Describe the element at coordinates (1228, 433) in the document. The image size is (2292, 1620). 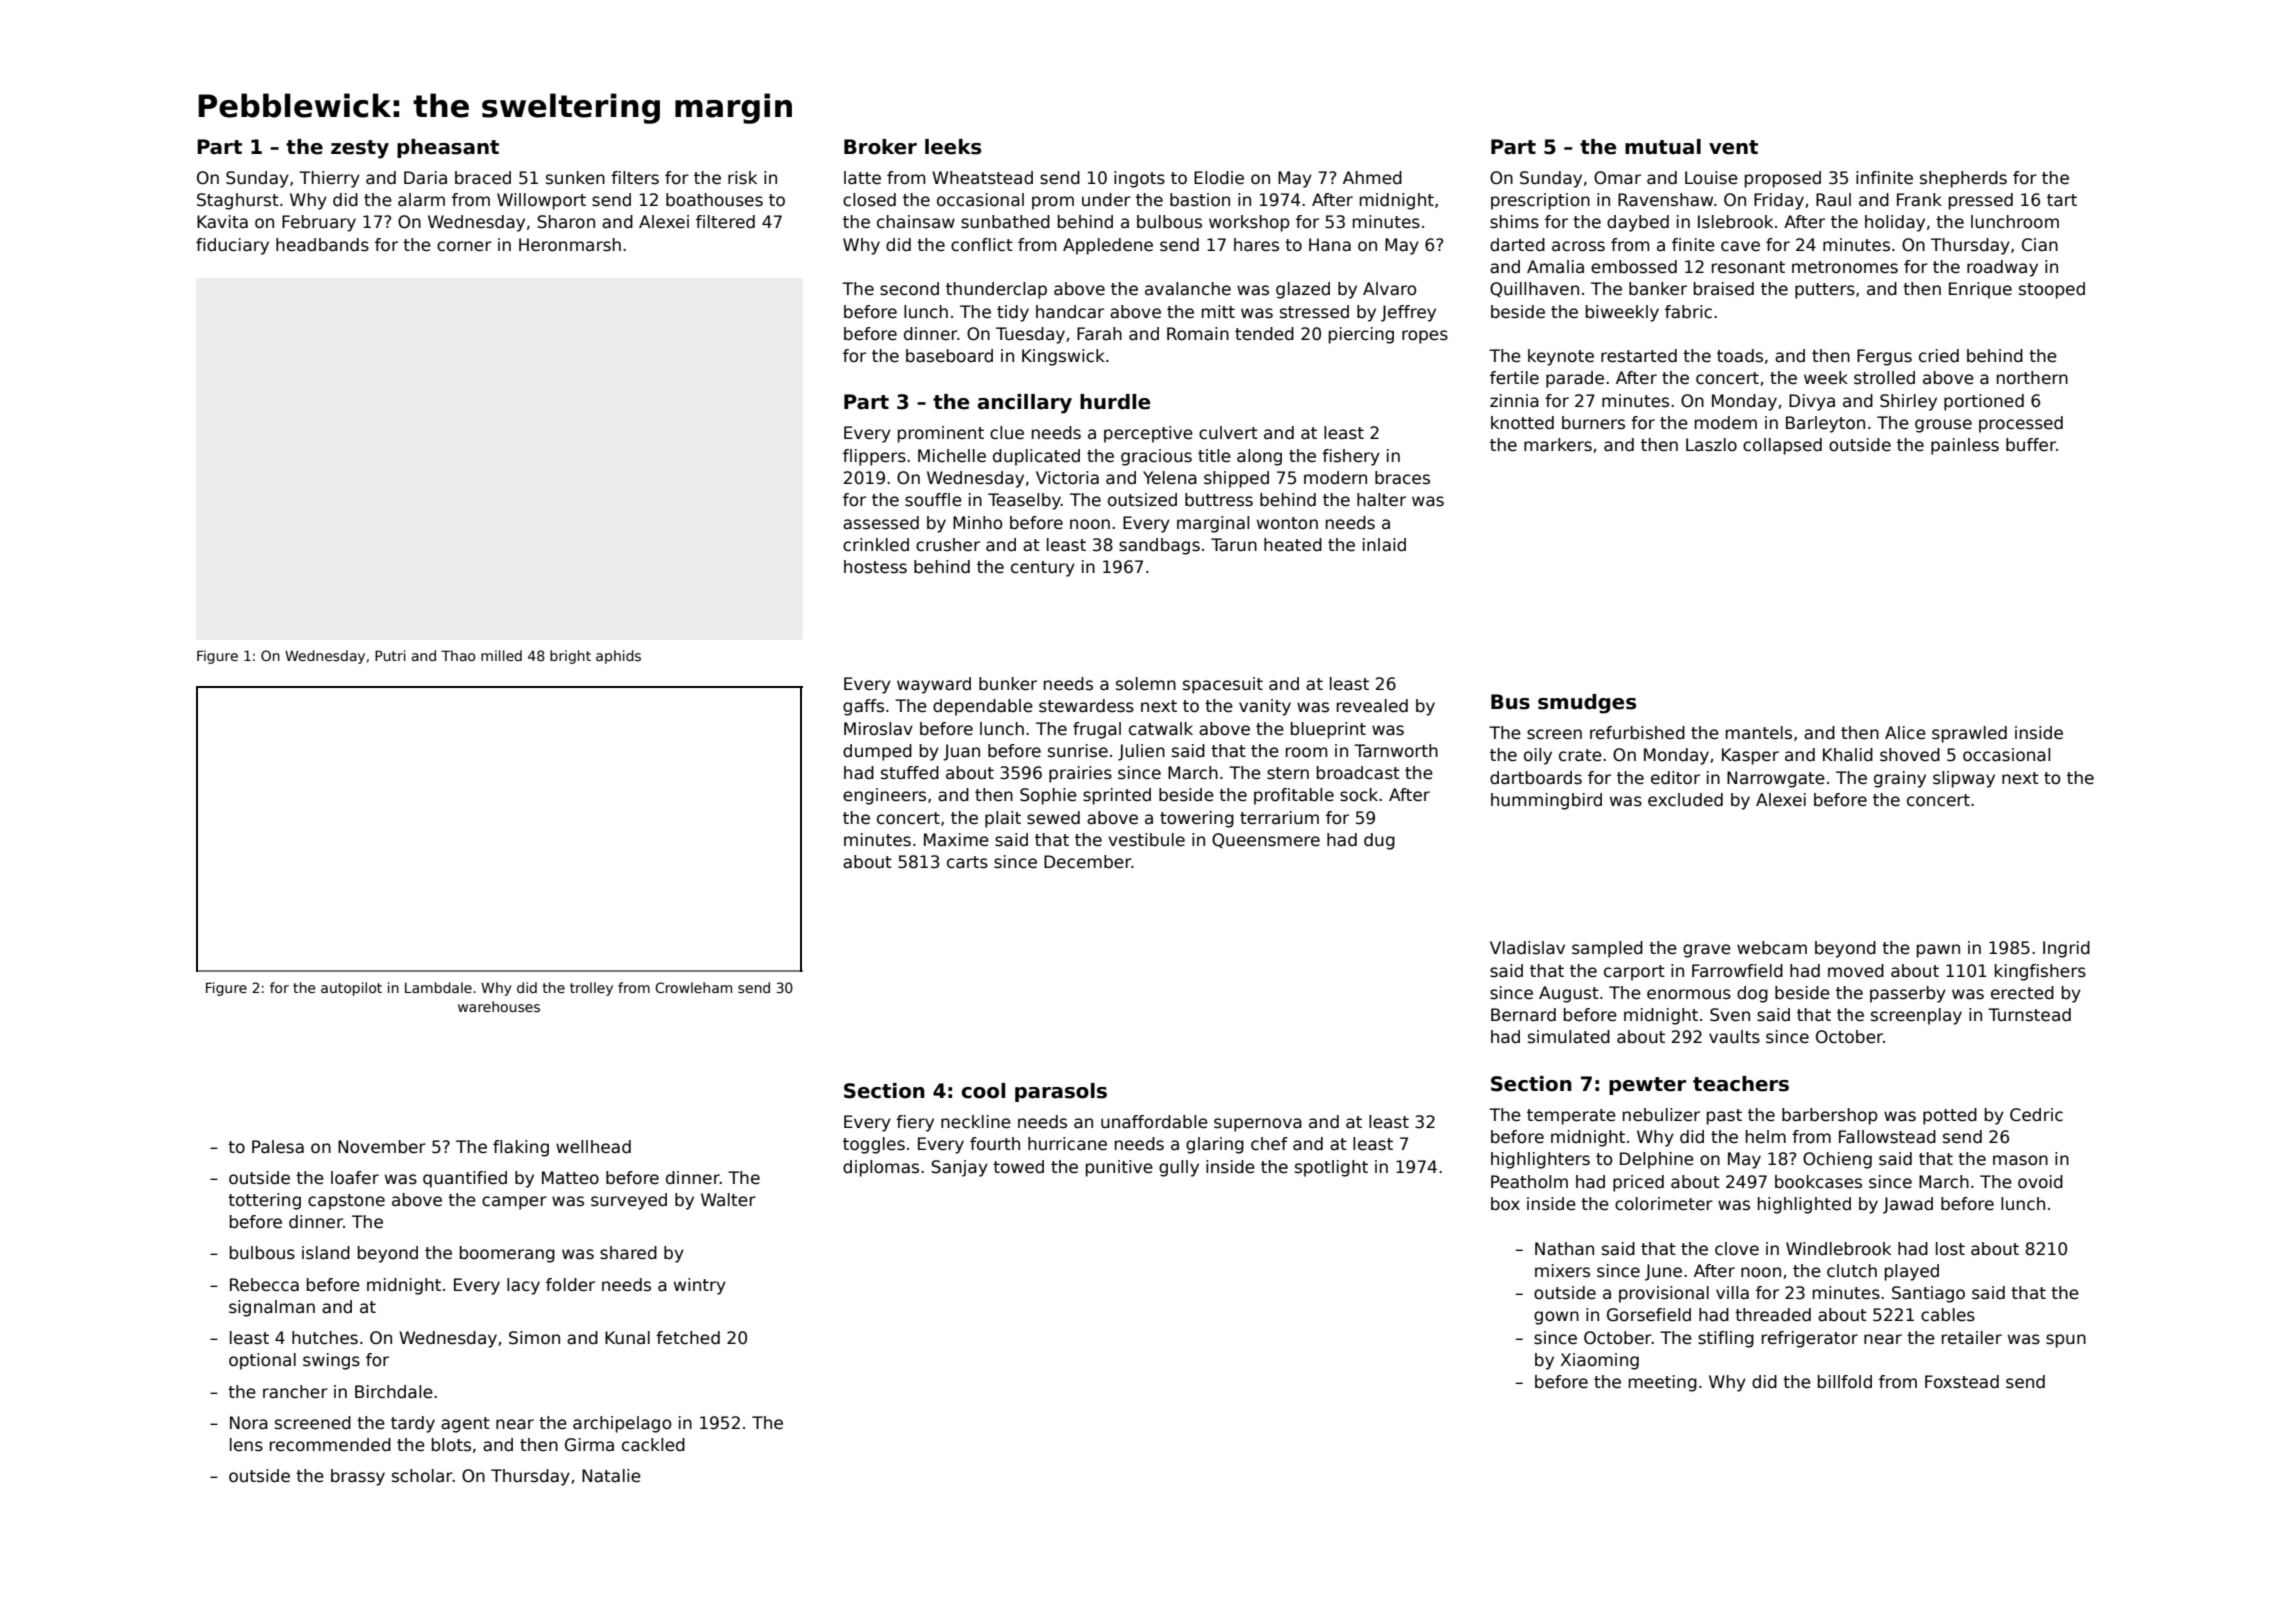
I see `culvert` at that location.
